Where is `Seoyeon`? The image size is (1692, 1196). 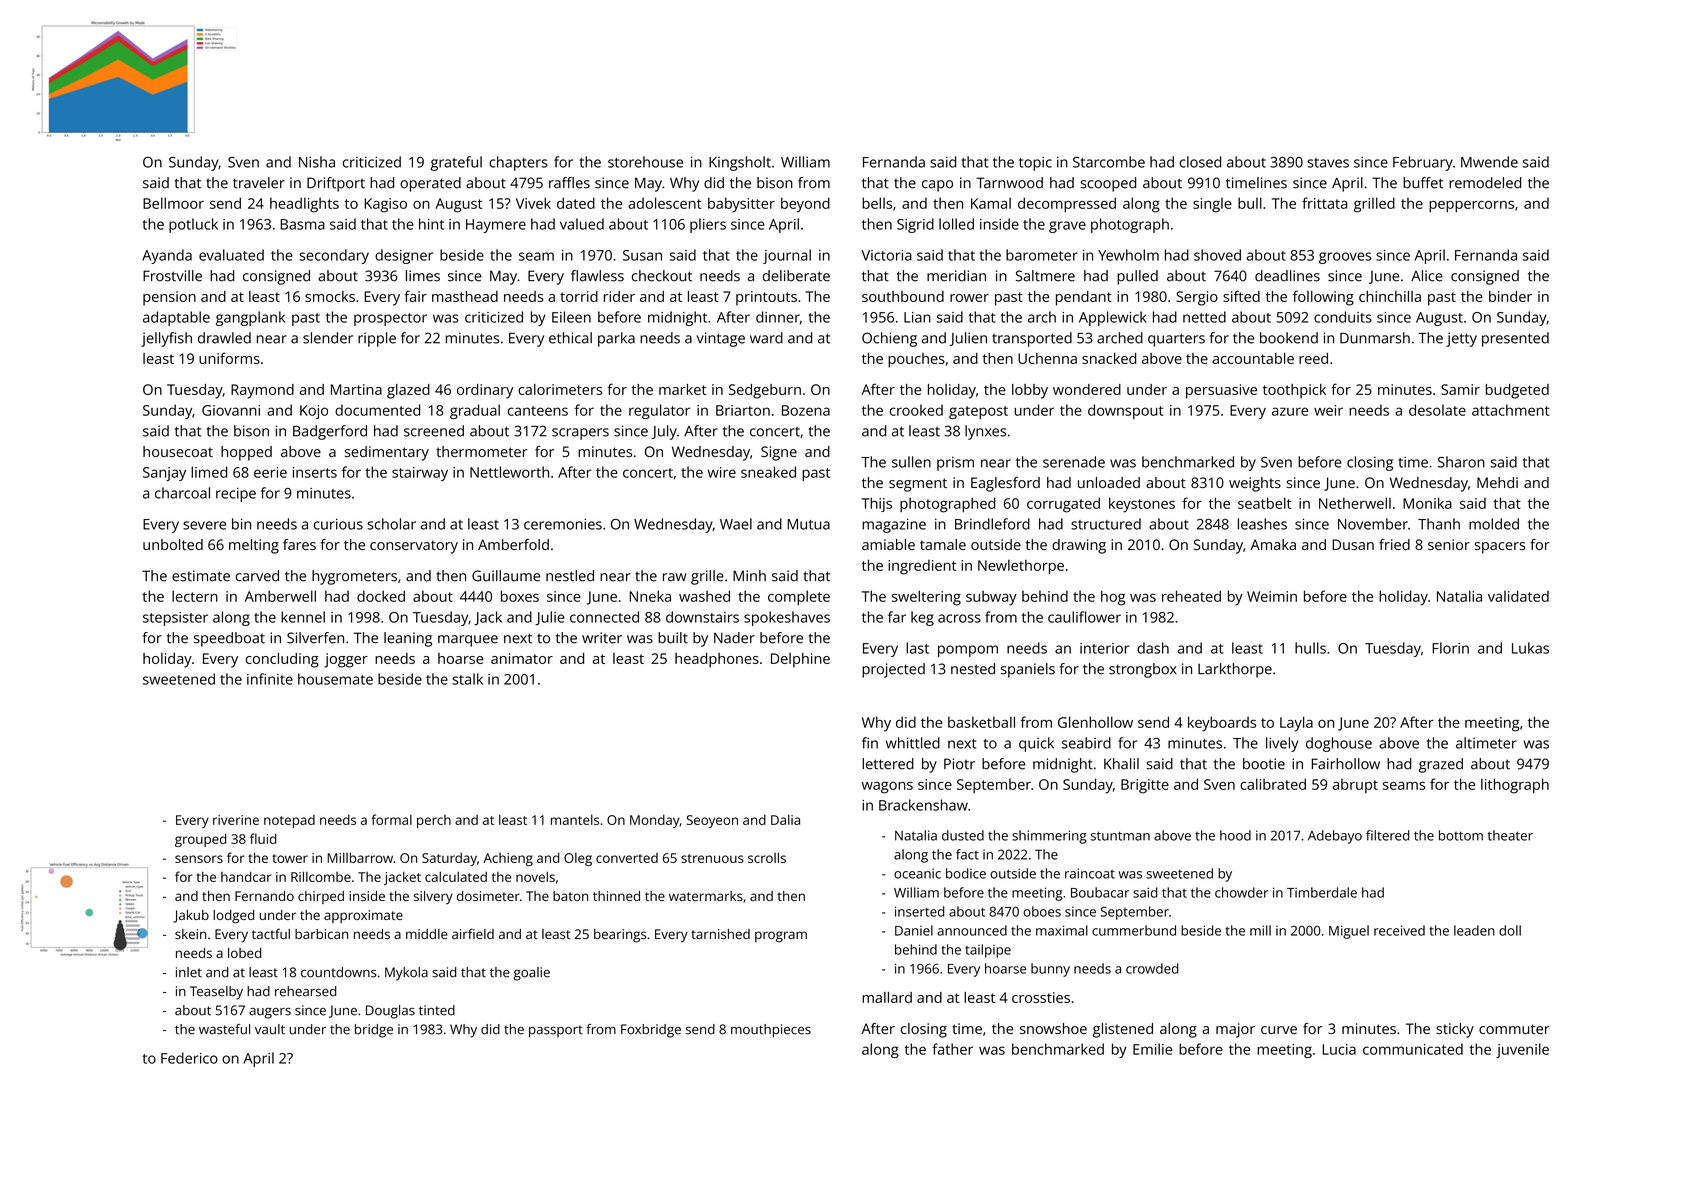 Seoyeon is located at coordinates (712, 821).
